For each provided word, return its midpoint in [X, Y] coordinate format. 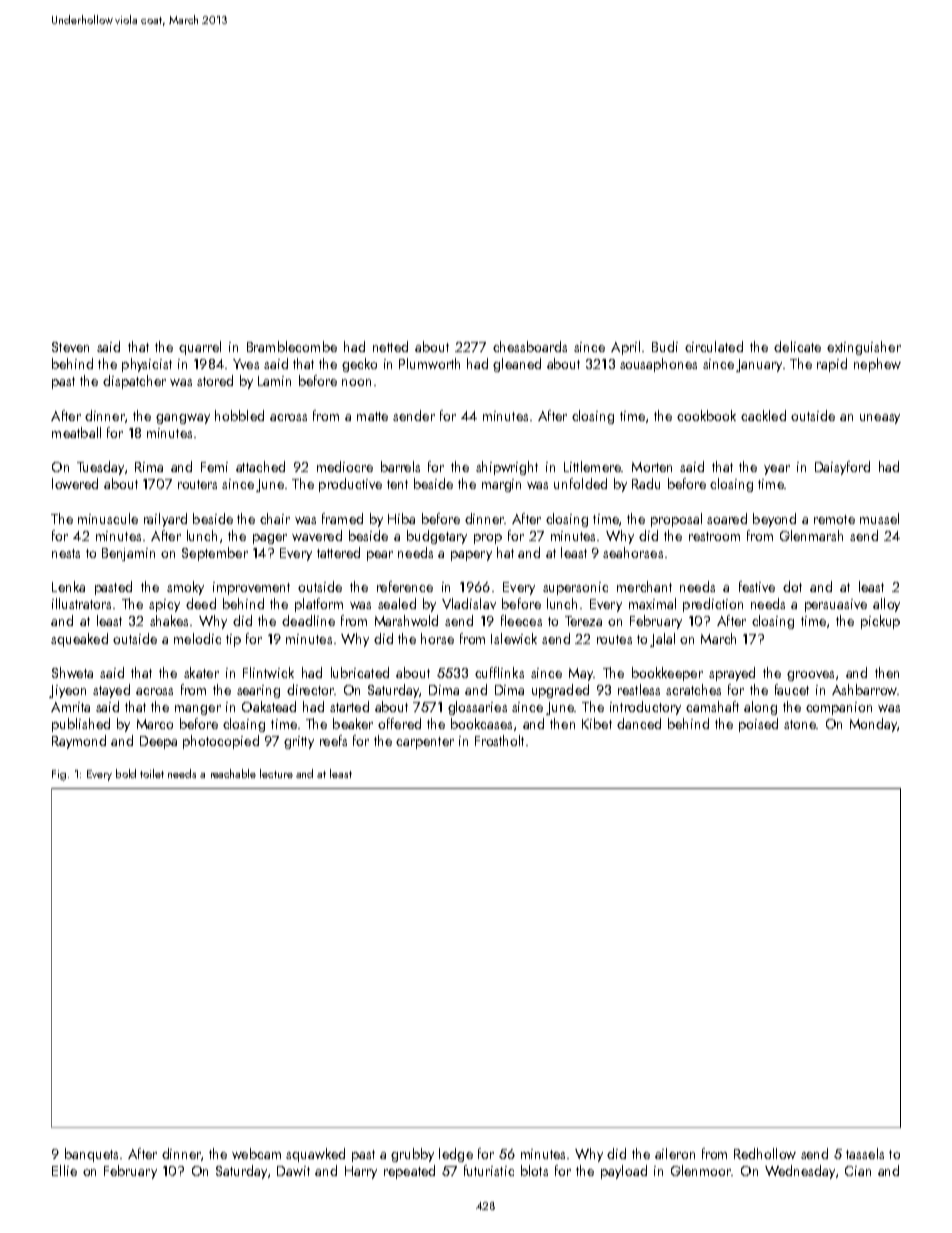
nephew [877, 365]
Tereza [583, 621]
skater [201, 672]
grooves [810, 676]
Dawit [293, 1171]
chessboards [530, 346]
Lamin [274, 381]
